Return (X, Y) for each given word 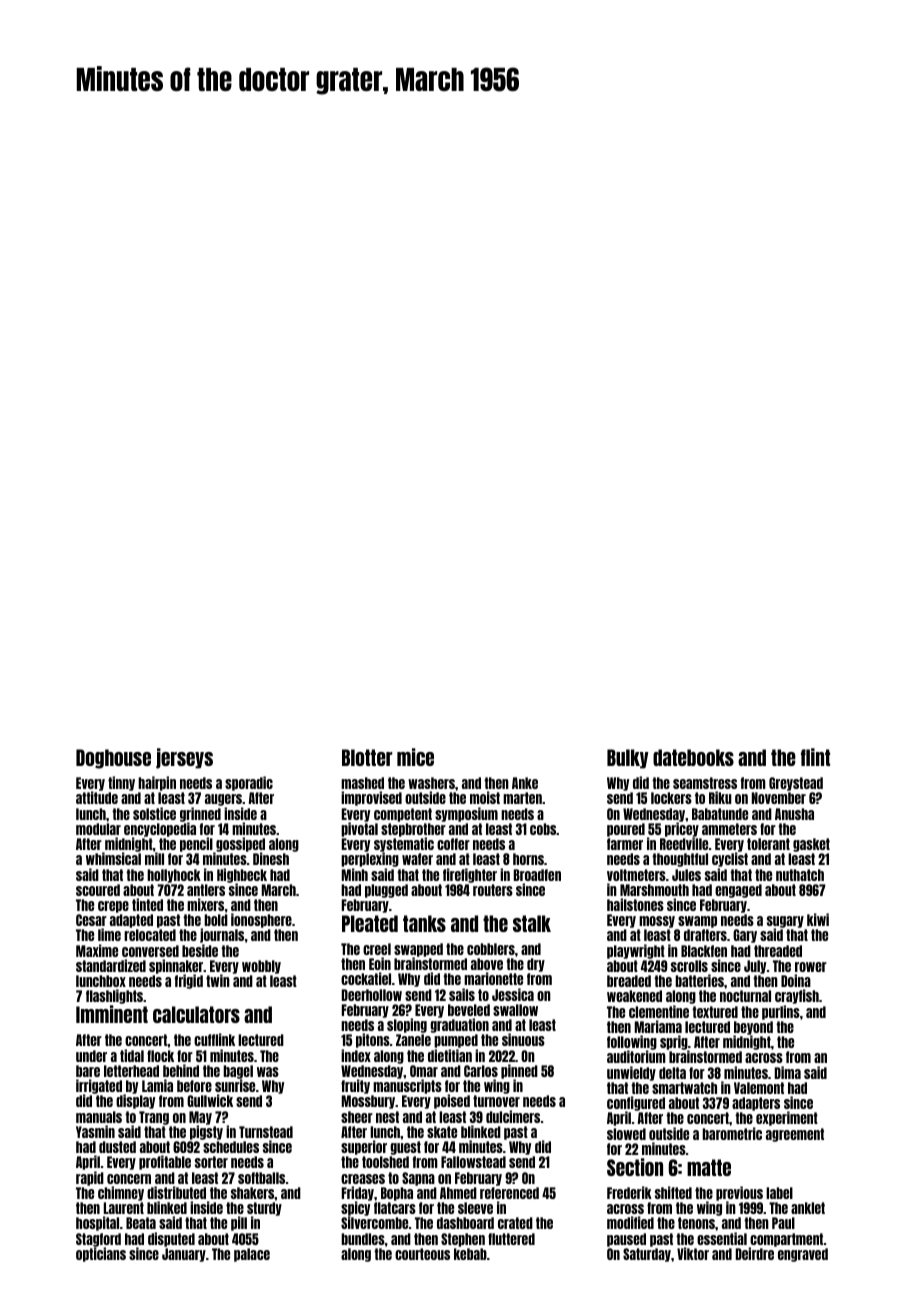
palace (252, 1255)
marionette (493, 978)
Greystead (796, 784)
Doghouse (113, 759)
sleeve (475, 1208)
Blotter (367, 757)
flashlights (114, 996)
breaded (629, 981)
